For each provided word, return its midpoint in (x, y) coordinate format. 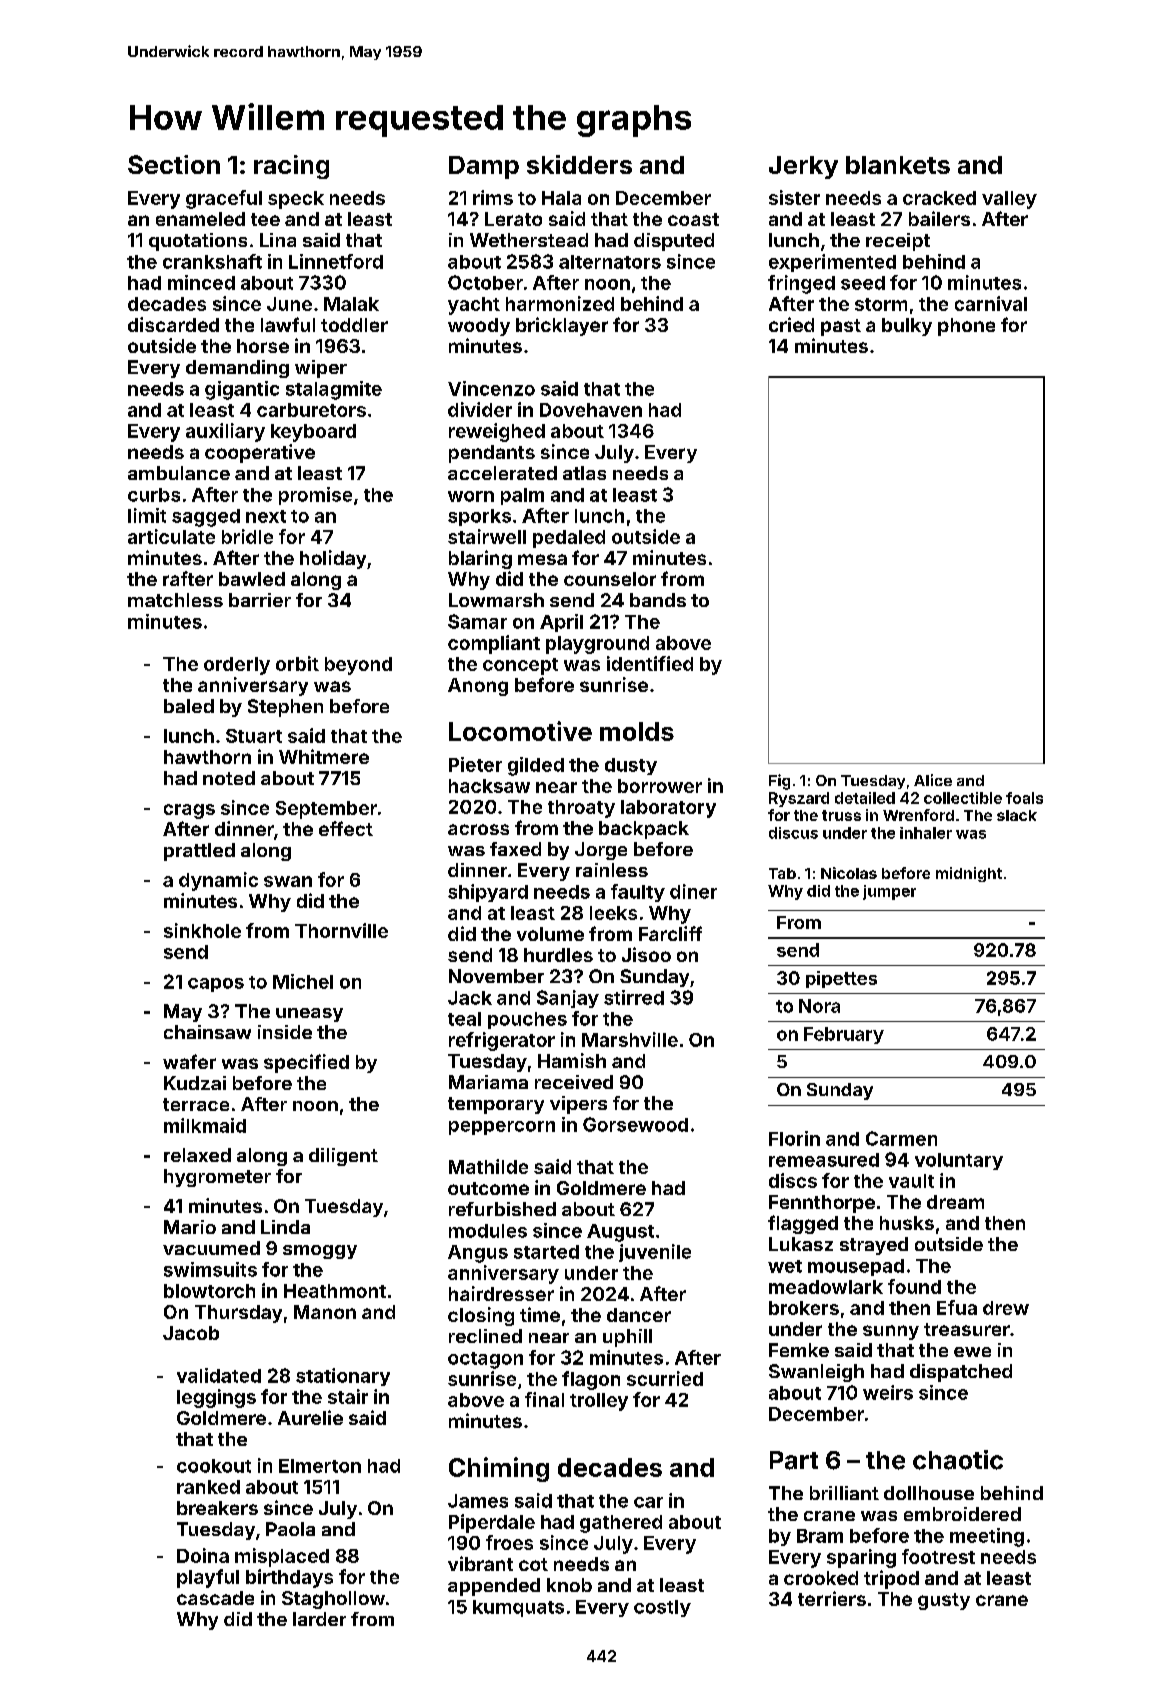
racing (291, 167)
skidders (579, 164)
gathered (621, 1524)
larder (319, 1619)
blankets (898, 165)
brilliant (844, 1493)
